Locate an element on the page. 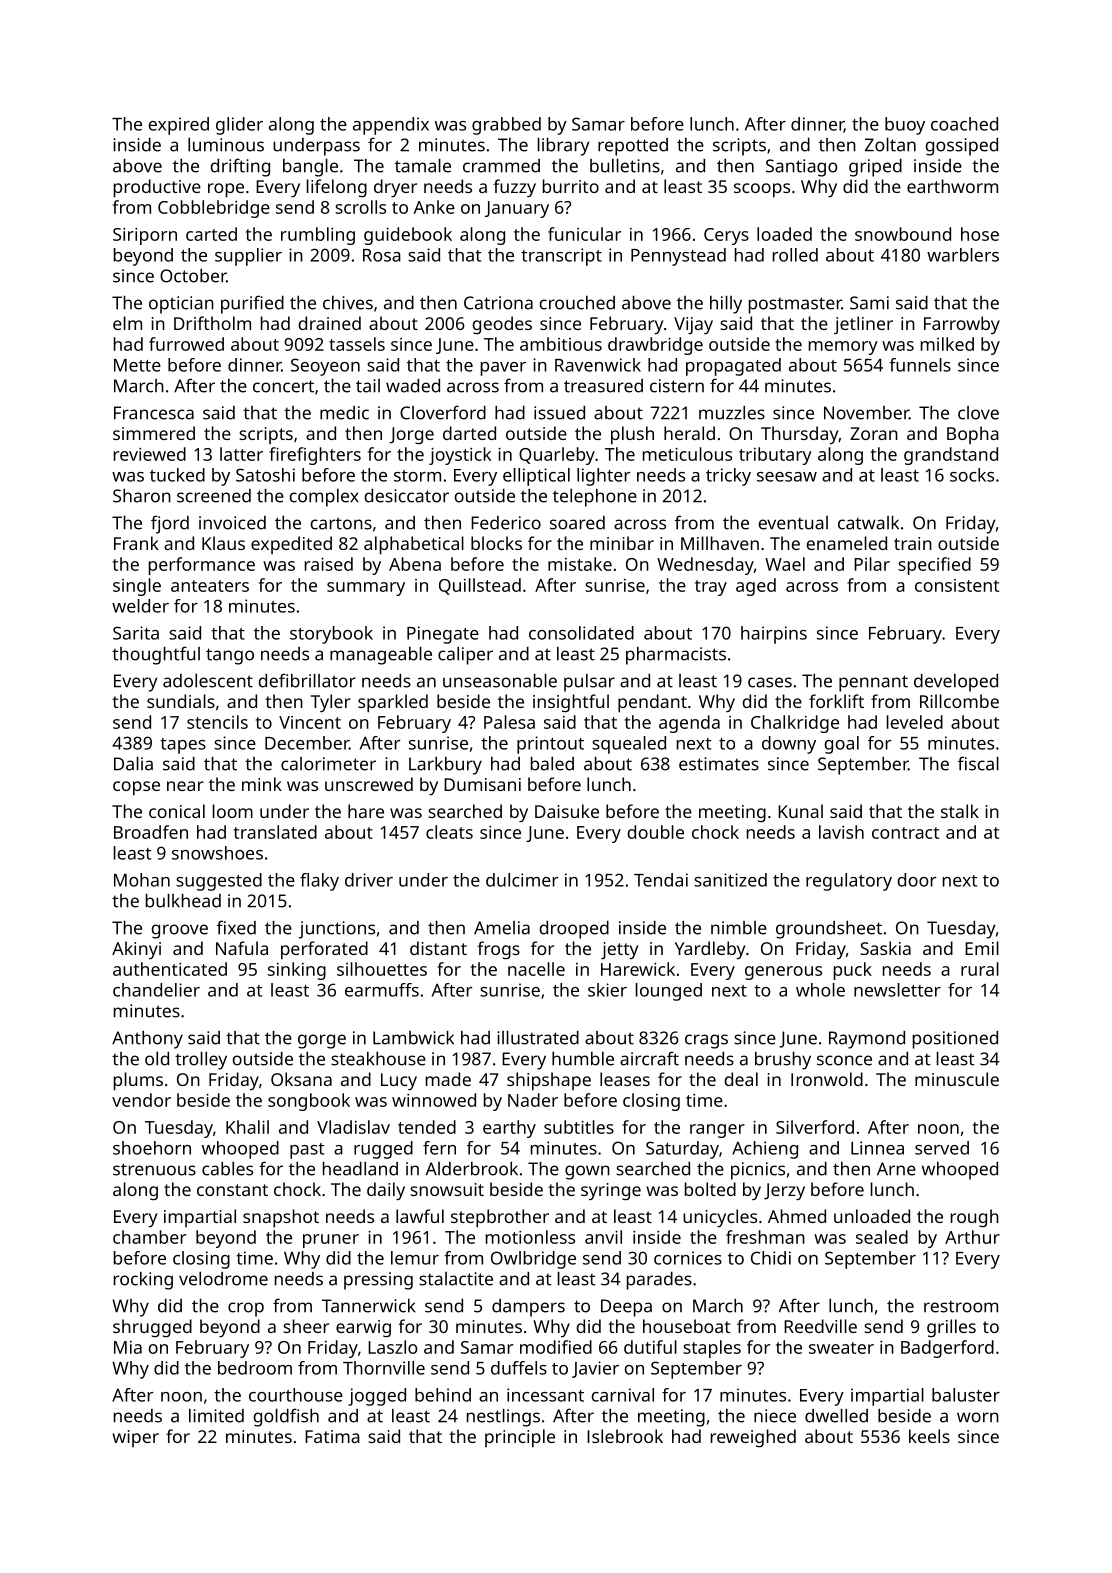 This document has width=1112, height=1573. appendix is located at coordinates (391, 126).
